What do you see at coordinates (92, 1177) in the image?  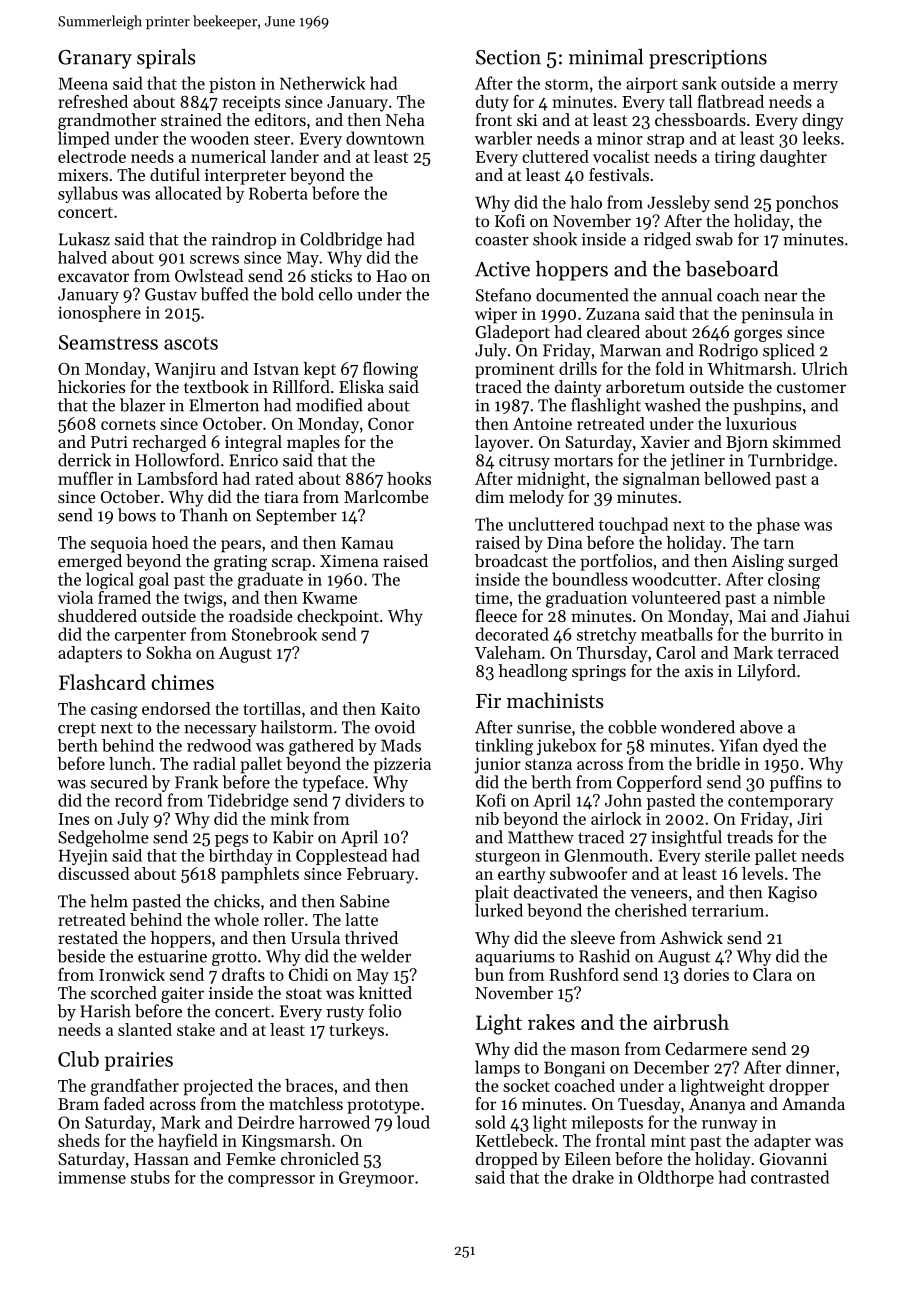 I see `immense` at bounding box center [92, 1177].
